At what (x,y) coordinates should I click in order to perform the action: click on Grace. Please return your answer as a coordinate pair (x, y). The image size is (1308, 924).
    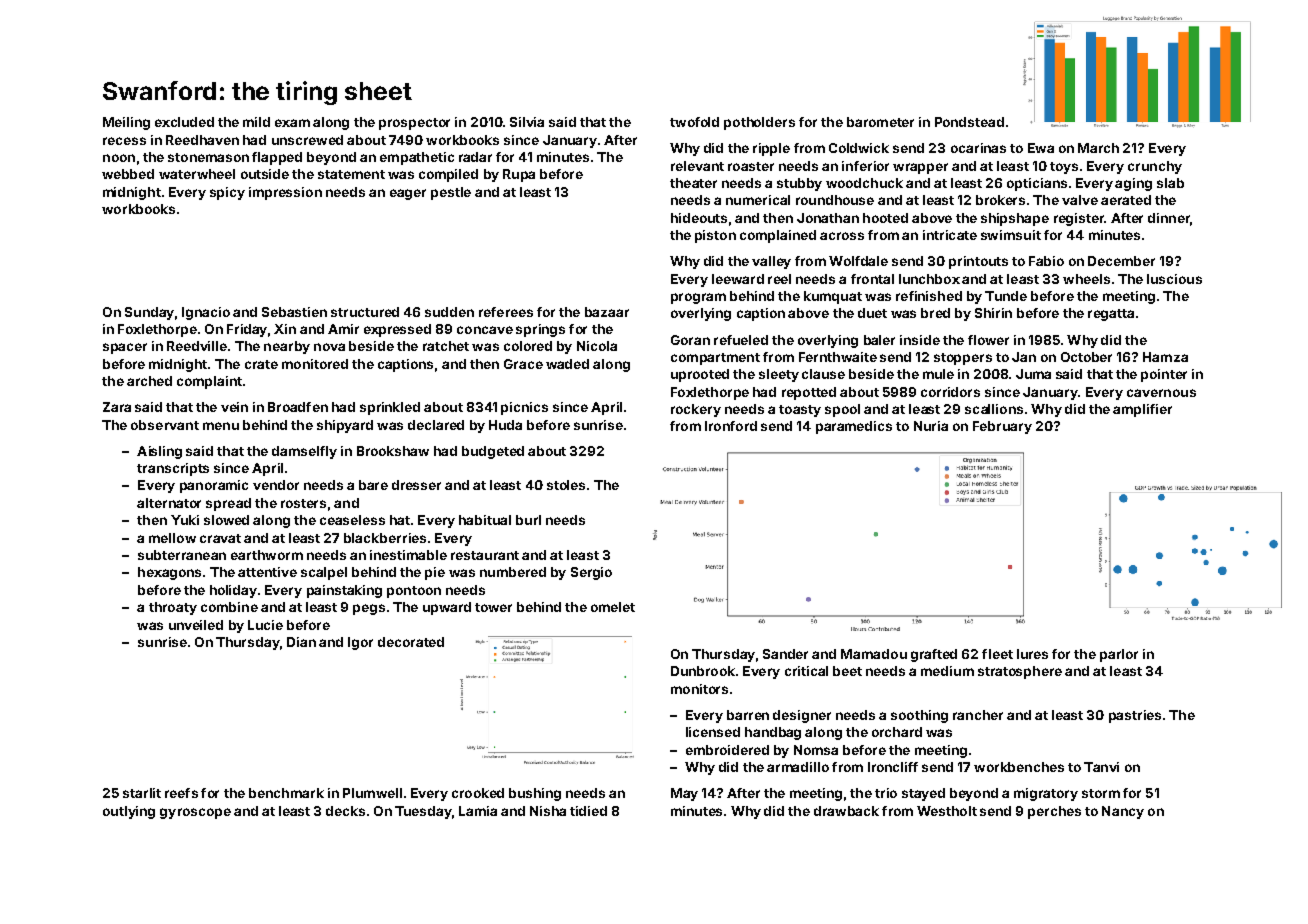
    Looking at the image, I should click on (523, 364).
